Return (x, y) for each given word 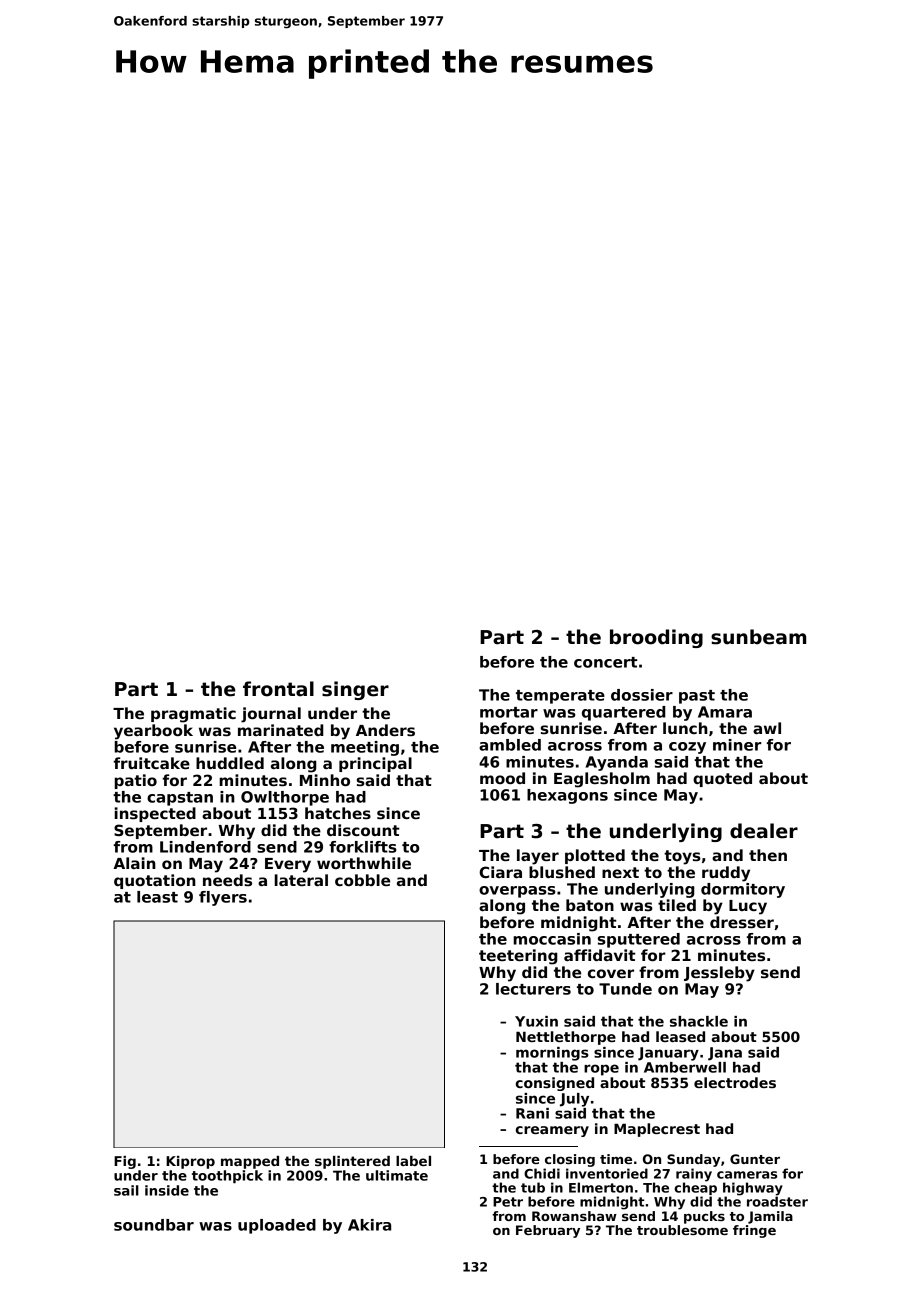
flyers (223, 898)
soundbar (154, 1225)
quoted (722, 779)
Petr (508, 1202)
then (768, 855)
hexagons (567, 796)
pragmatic (193, 715)
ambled (510, 745)
